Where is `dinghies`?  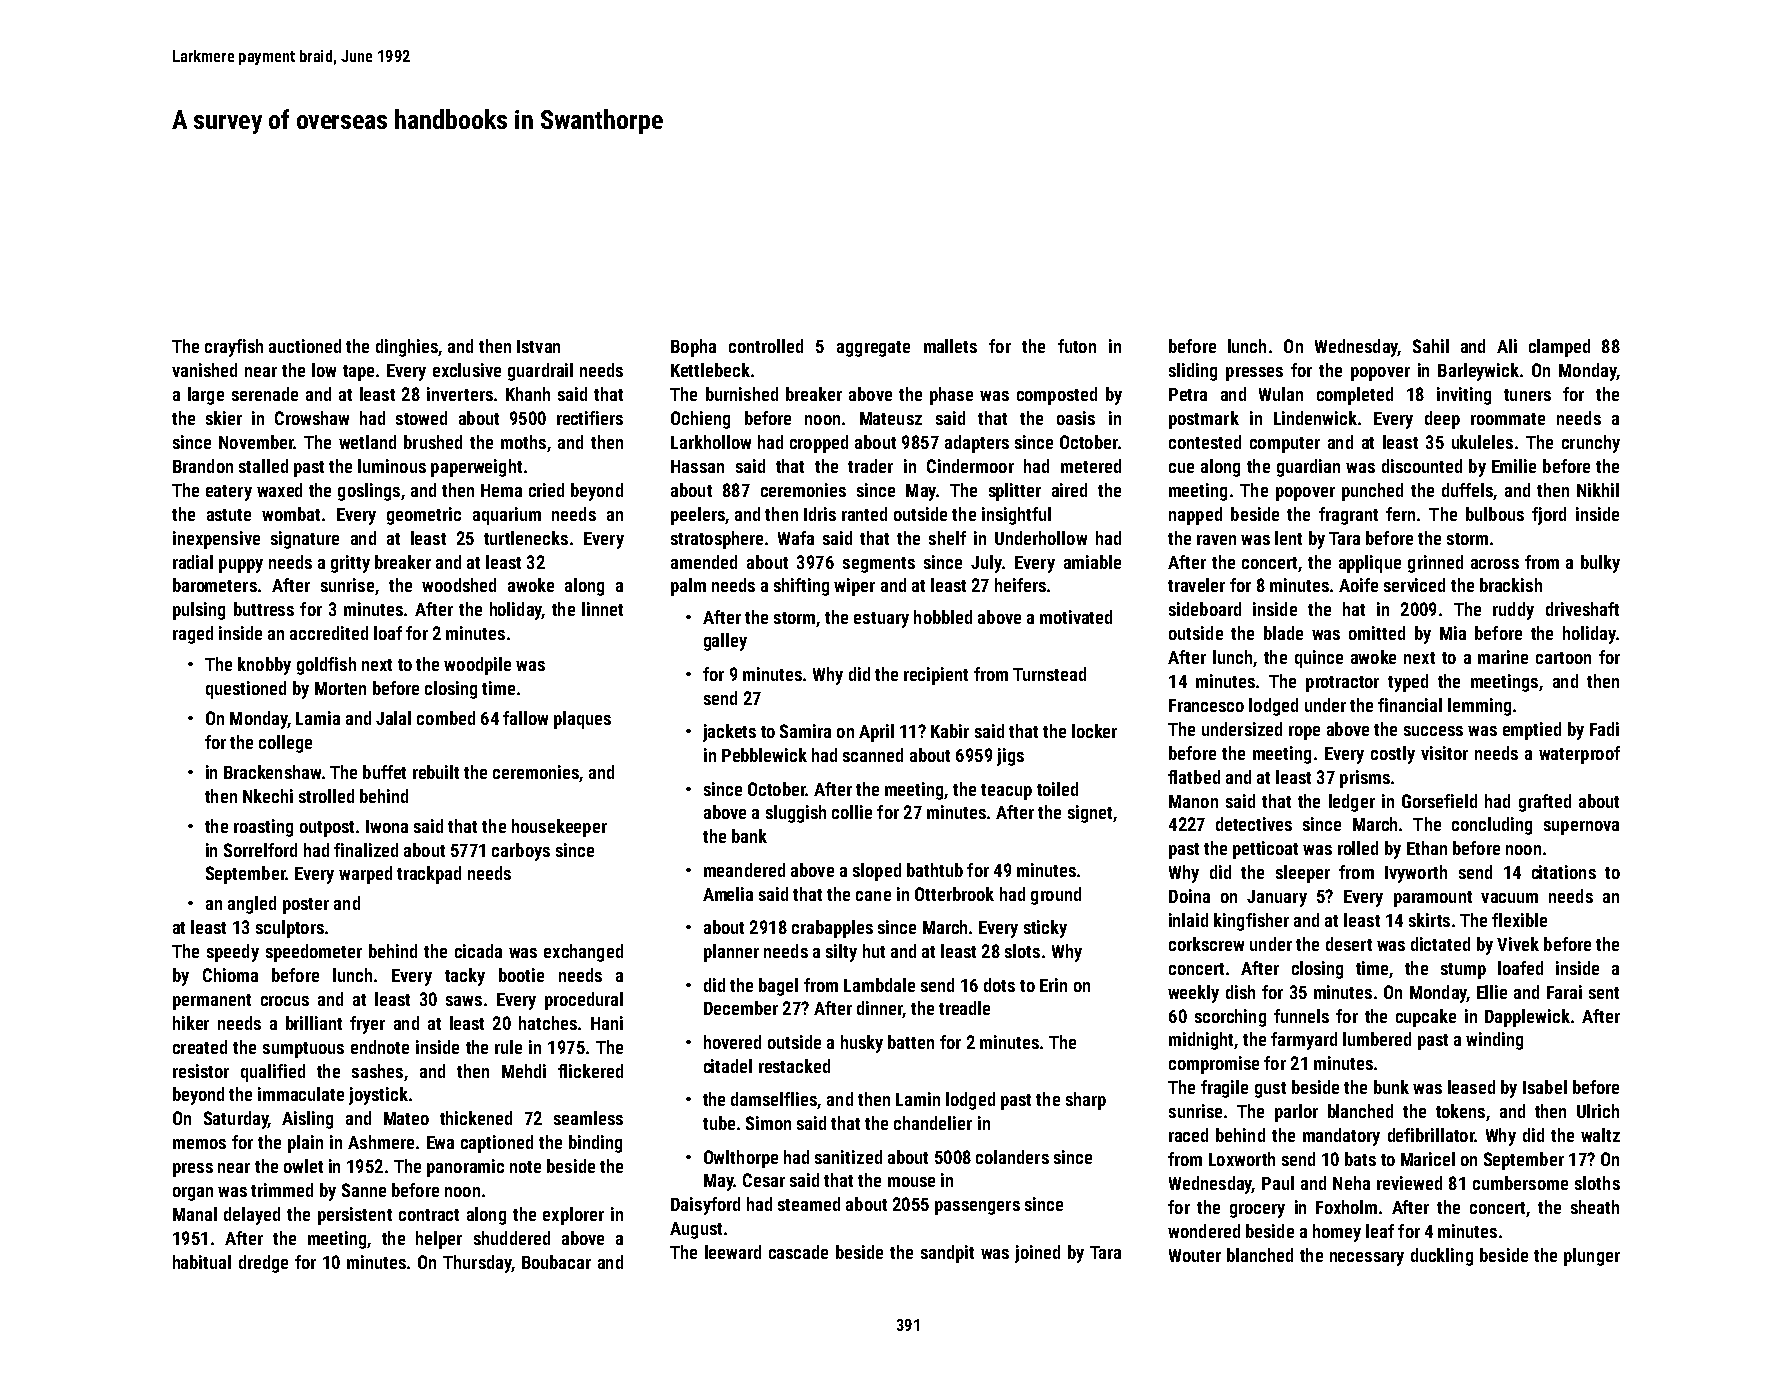 dinghies is located at coordinates (407, 348).
